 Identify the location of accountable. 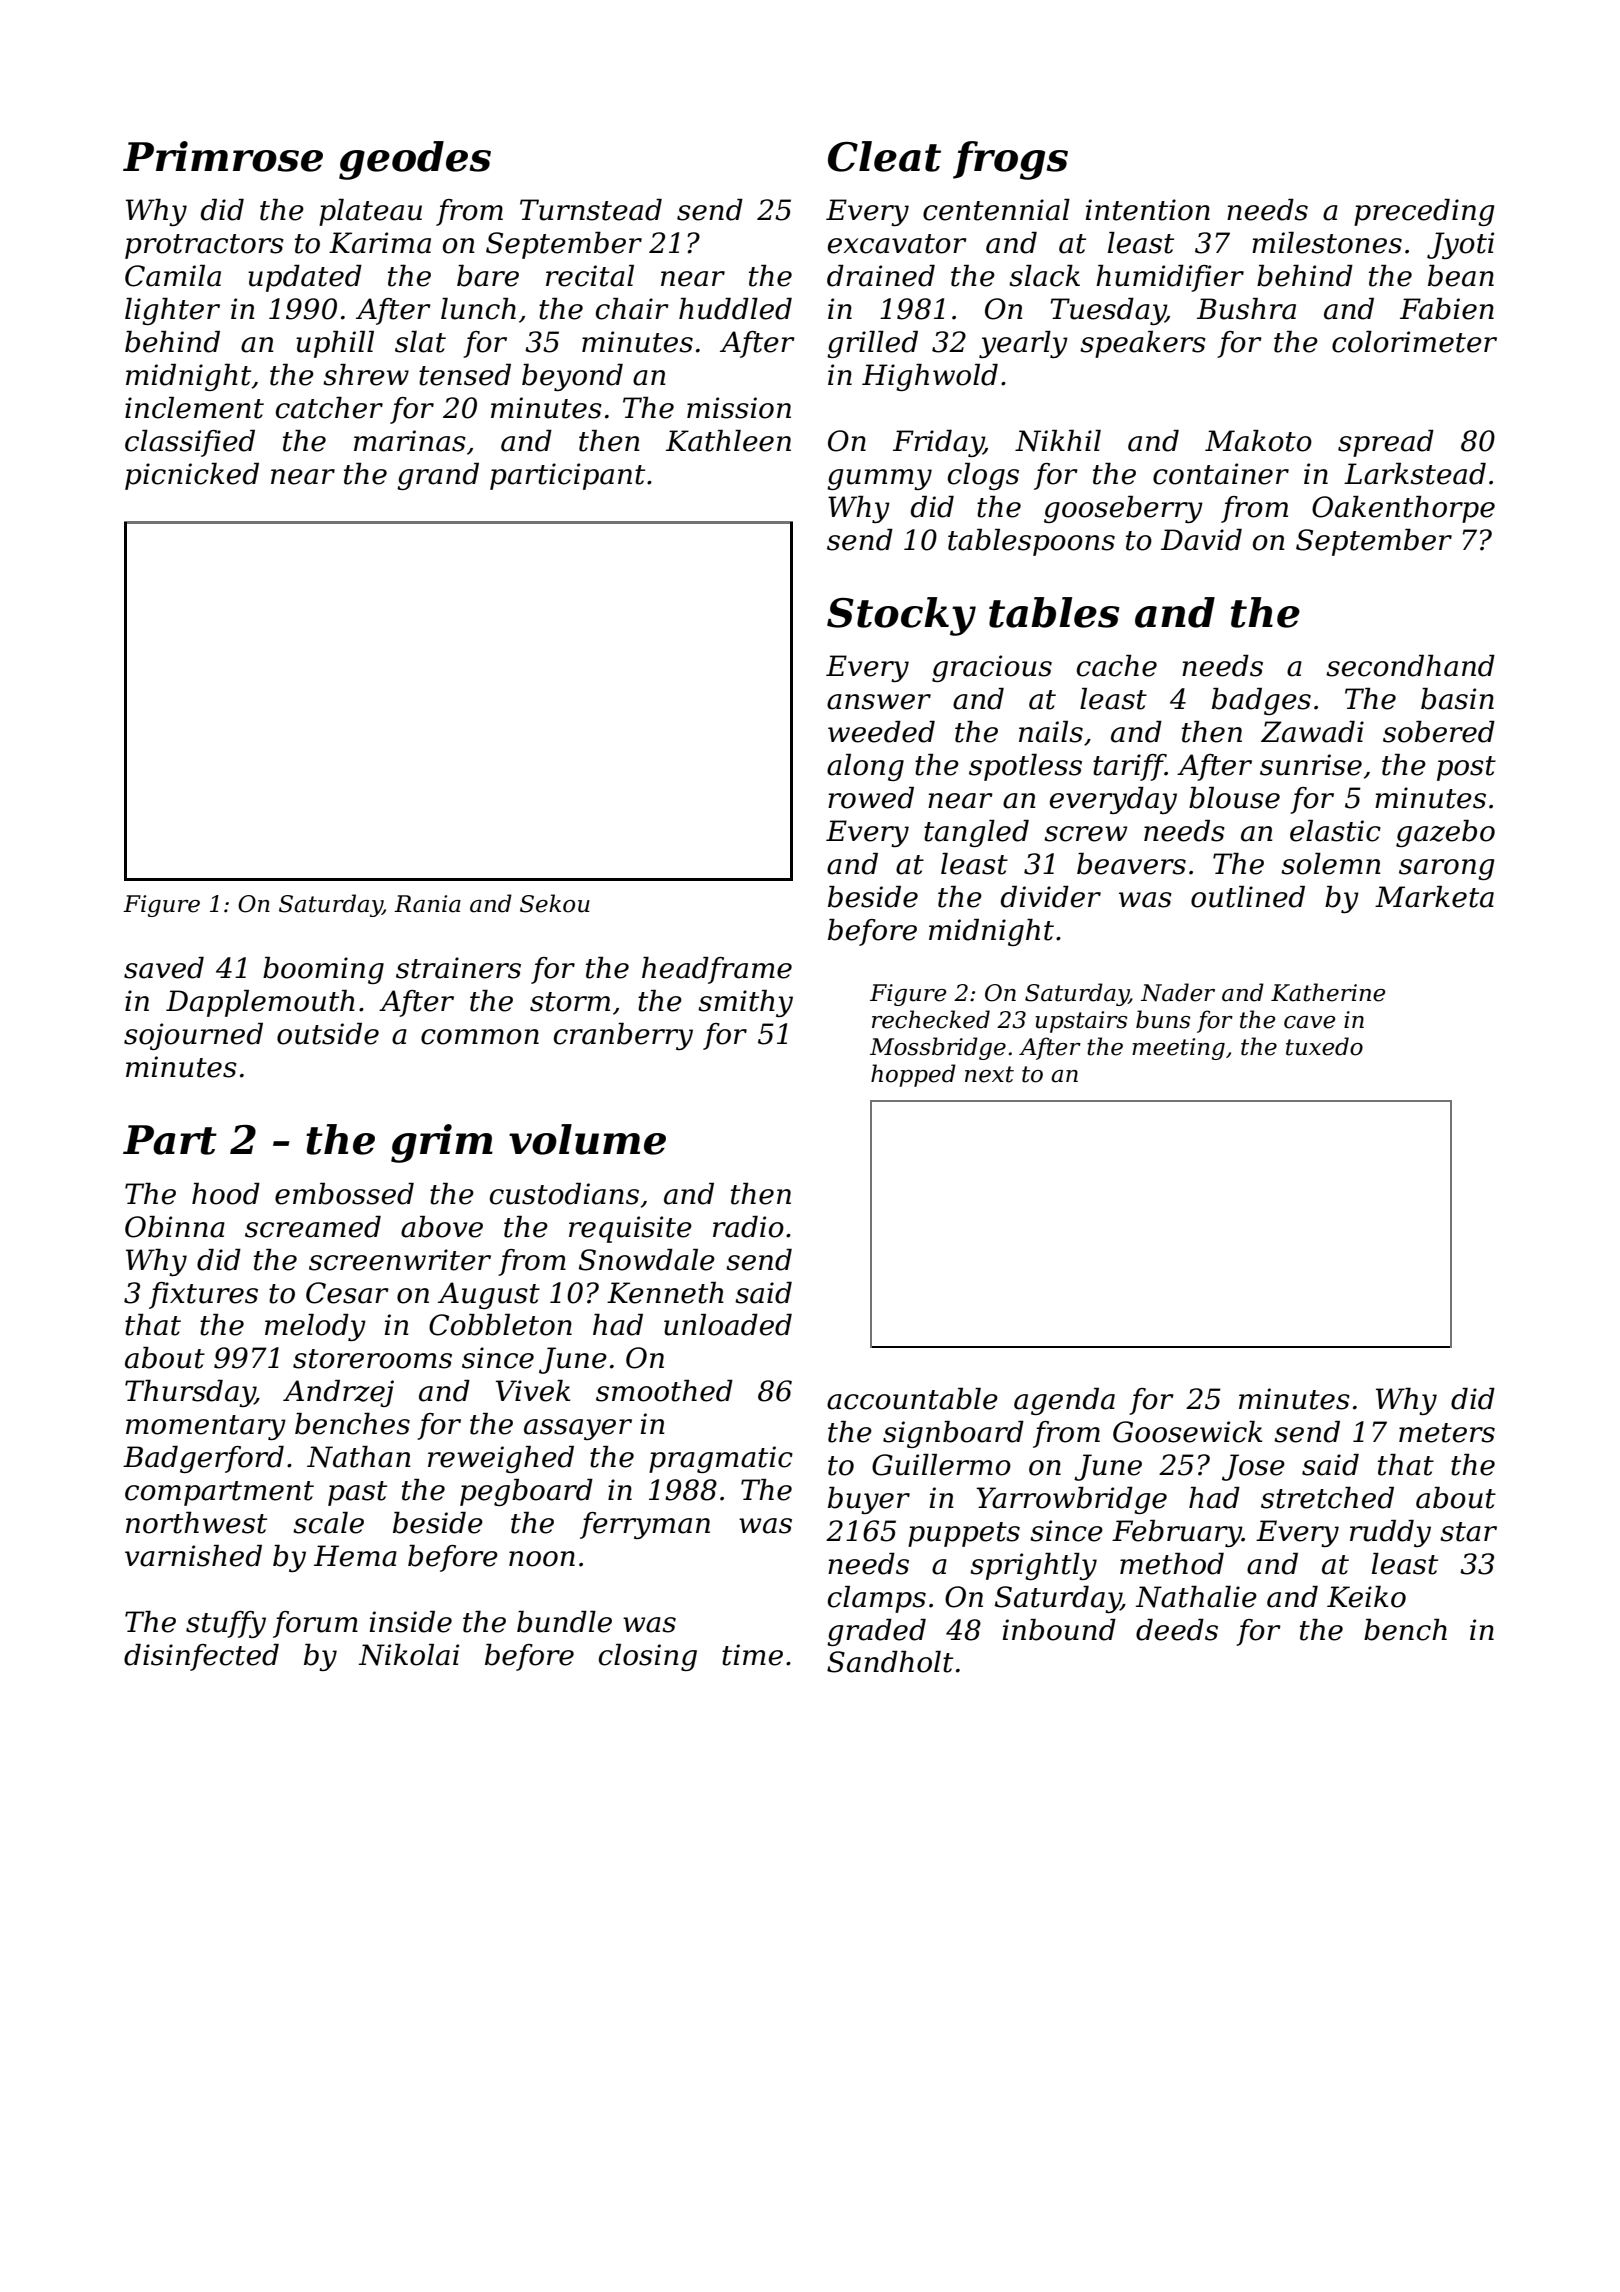
(912, 1399).
